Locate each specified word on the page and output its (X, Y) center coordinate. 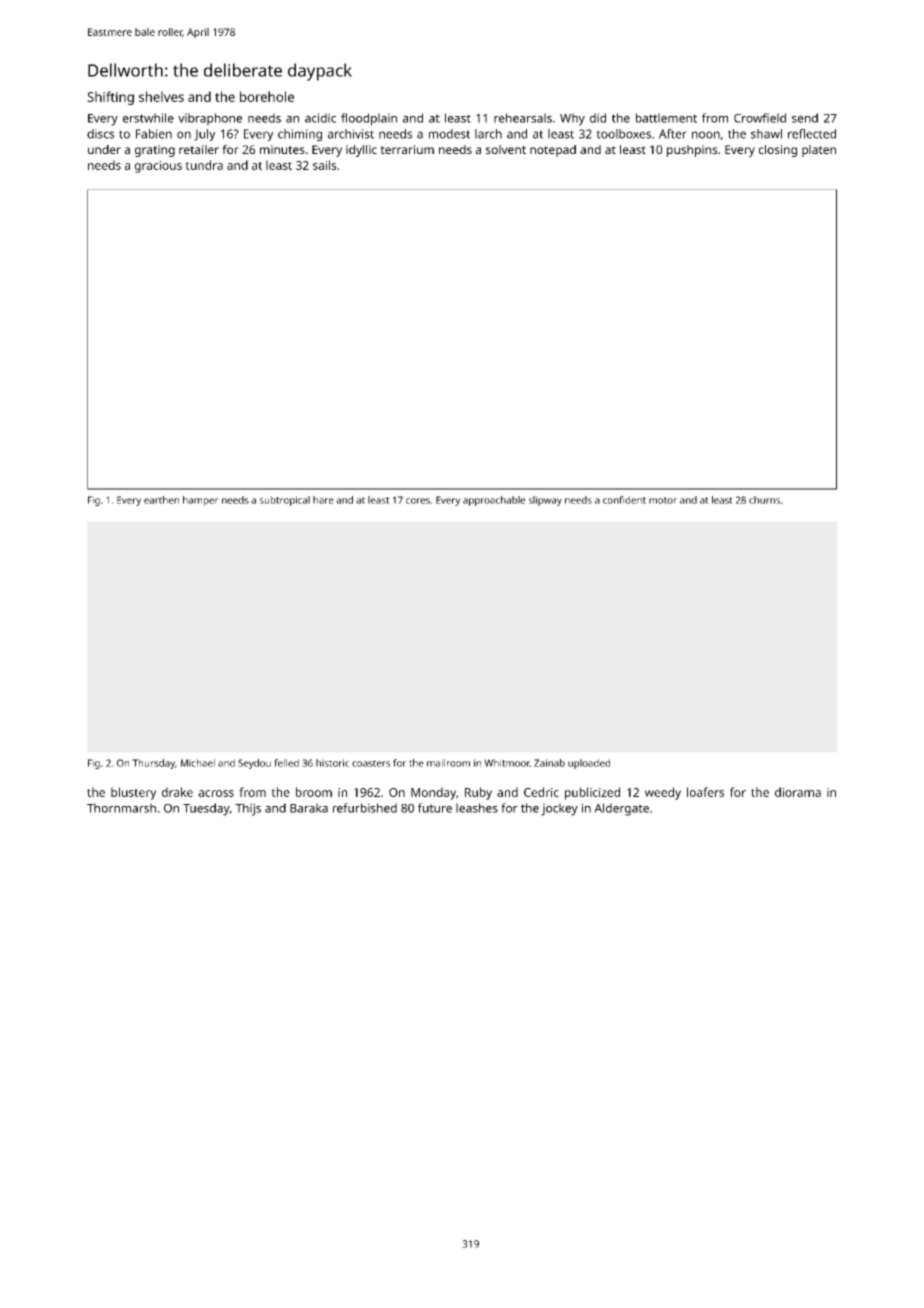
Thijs (248, 809)
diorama (798, 792)
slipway (545, 501)
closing (778, 151)
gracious (158, 167)
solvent (506, 149)
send (805, 118)
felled (286, 763)
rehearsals (523, 118)
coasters (371, 763)
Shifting (110, 98)
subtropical (285, 501)
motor (663, 500)
